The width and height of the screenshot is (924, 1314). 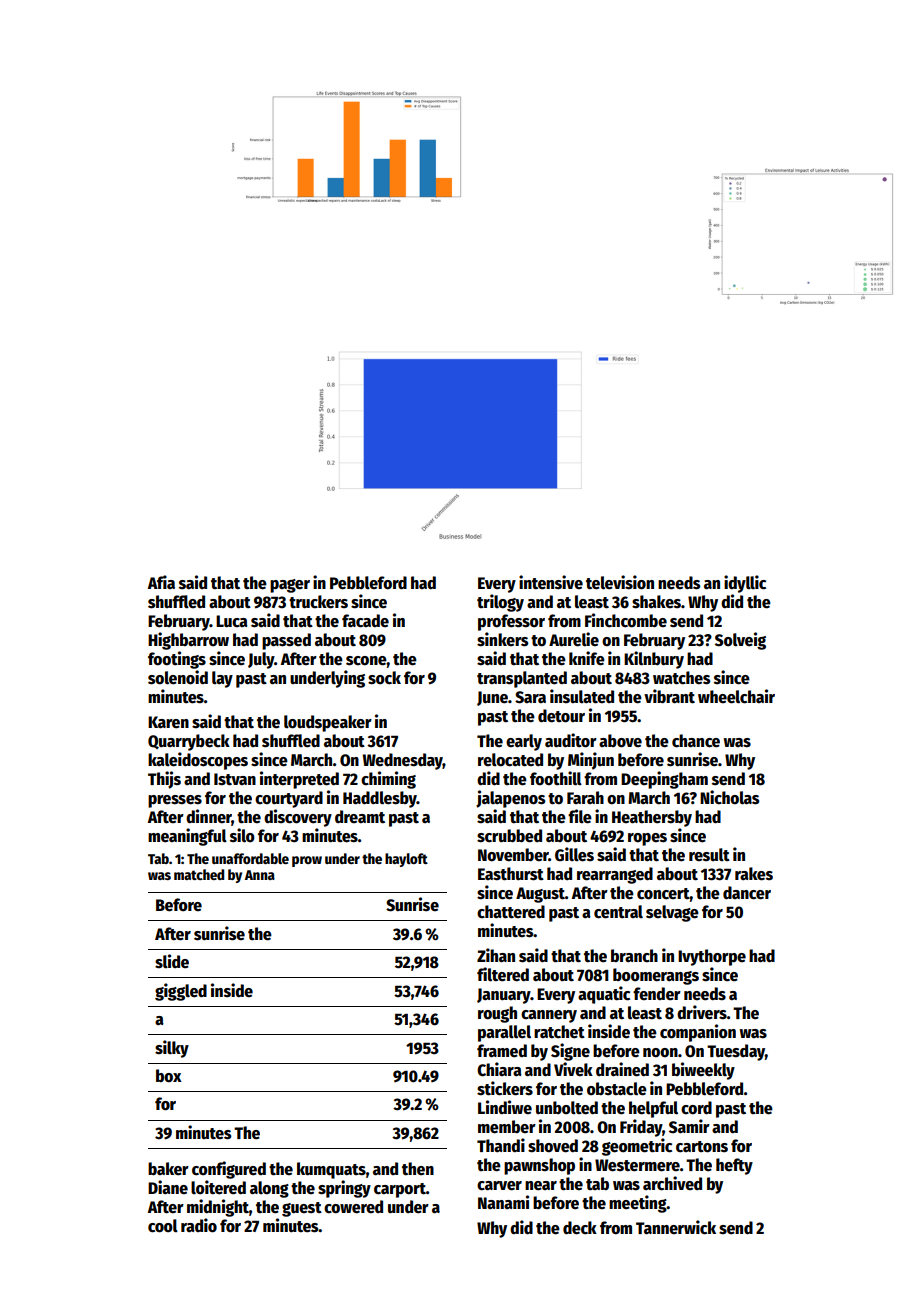 What do you see at coordinates (618, 912) in the screenshot?
I see `central` at bounding box center [618, 912].
